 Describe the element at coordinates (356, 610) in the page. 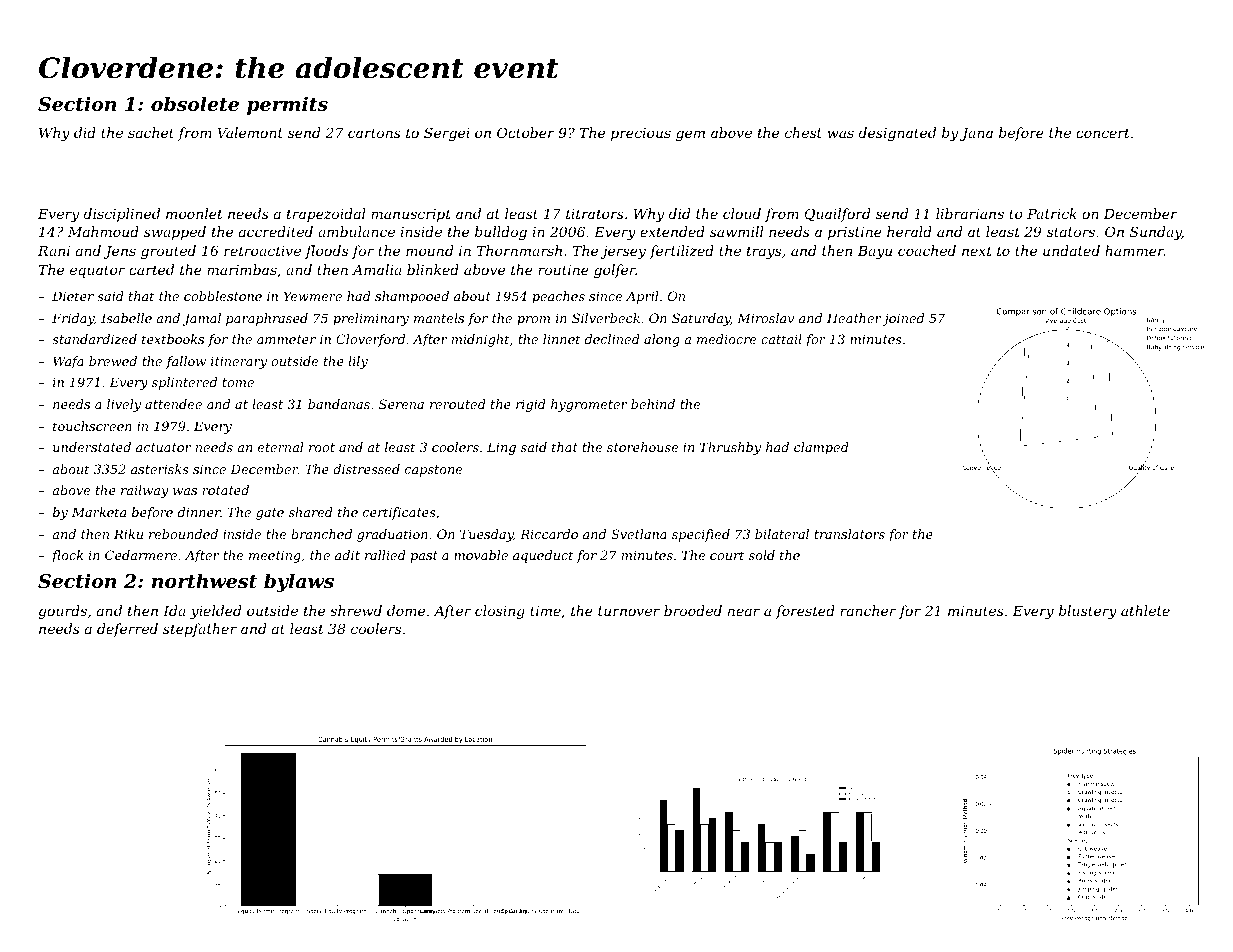

I see `shrewd` at that location.
